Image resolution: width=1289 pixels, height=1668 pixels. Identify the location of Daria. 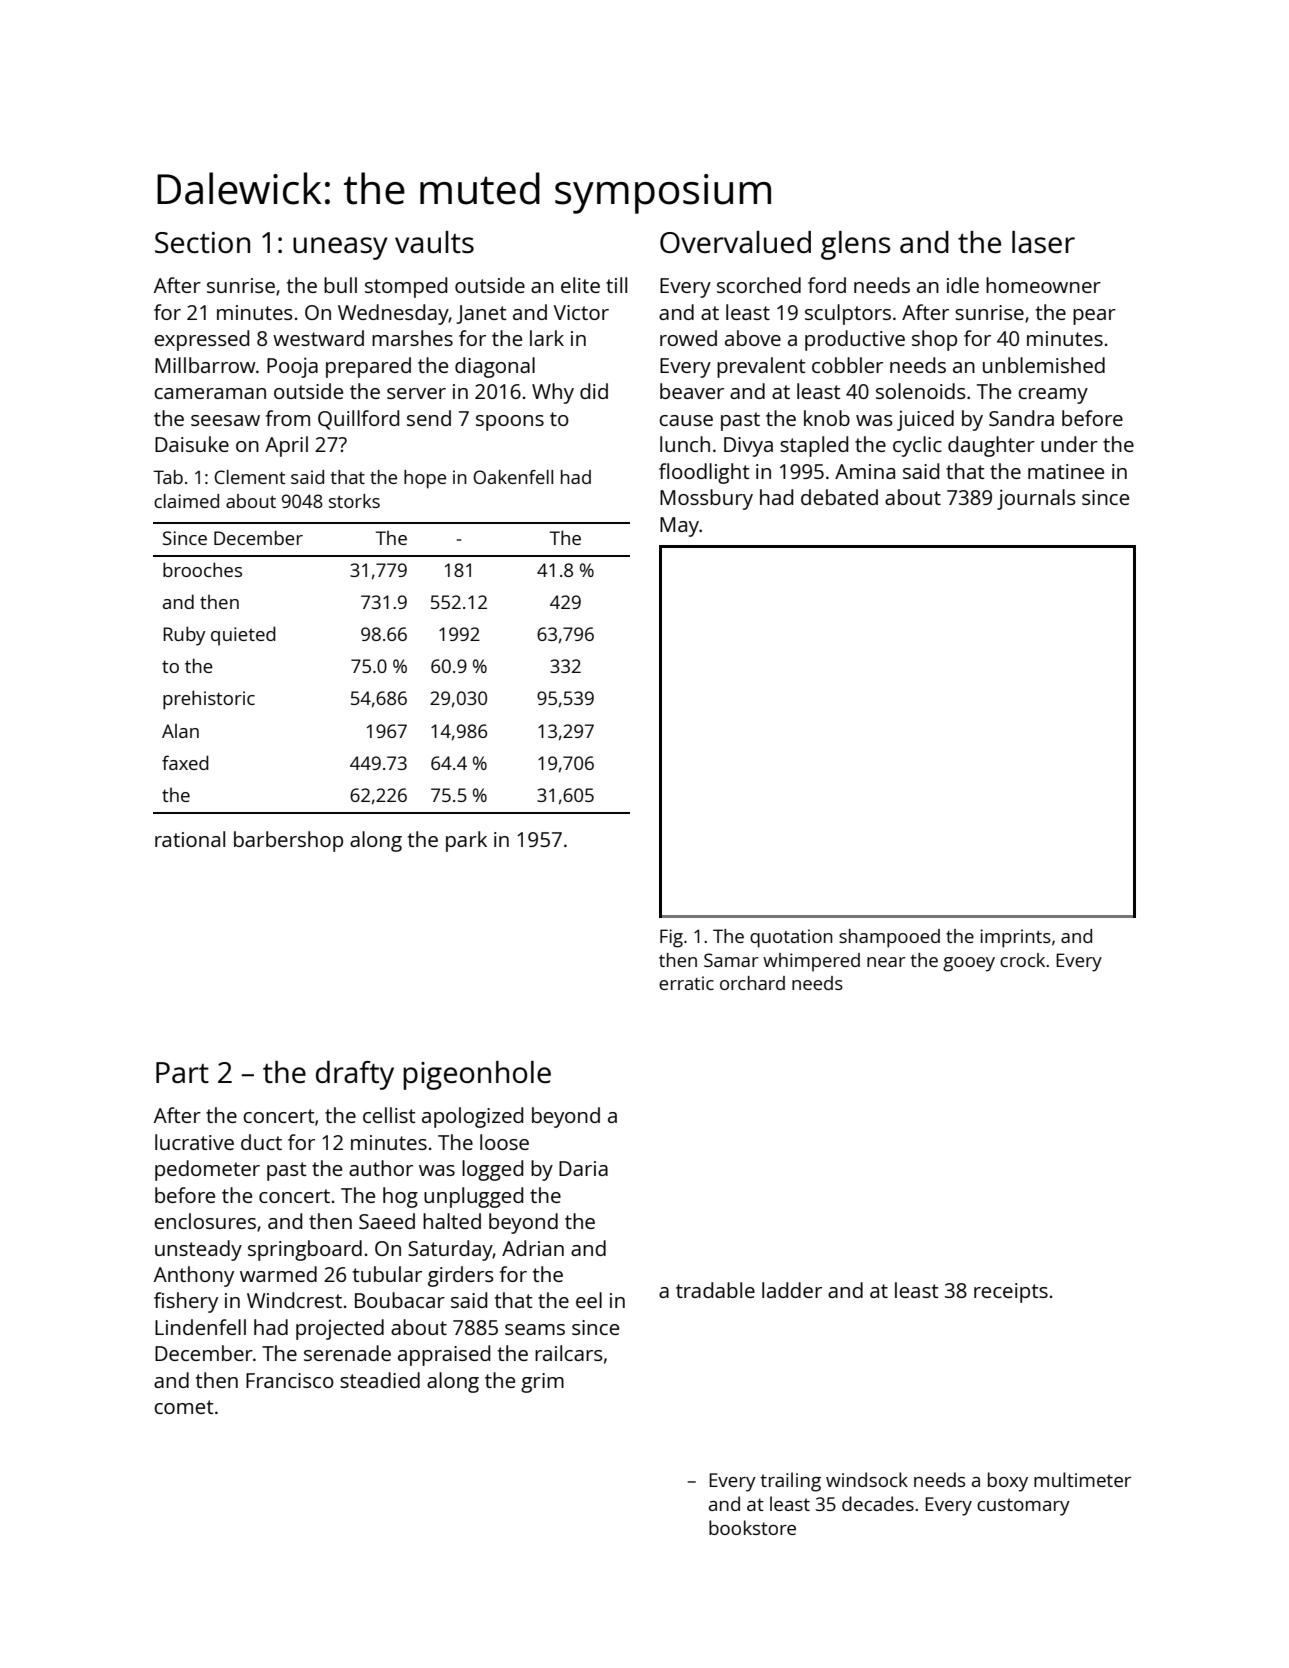
(583, 1168).
